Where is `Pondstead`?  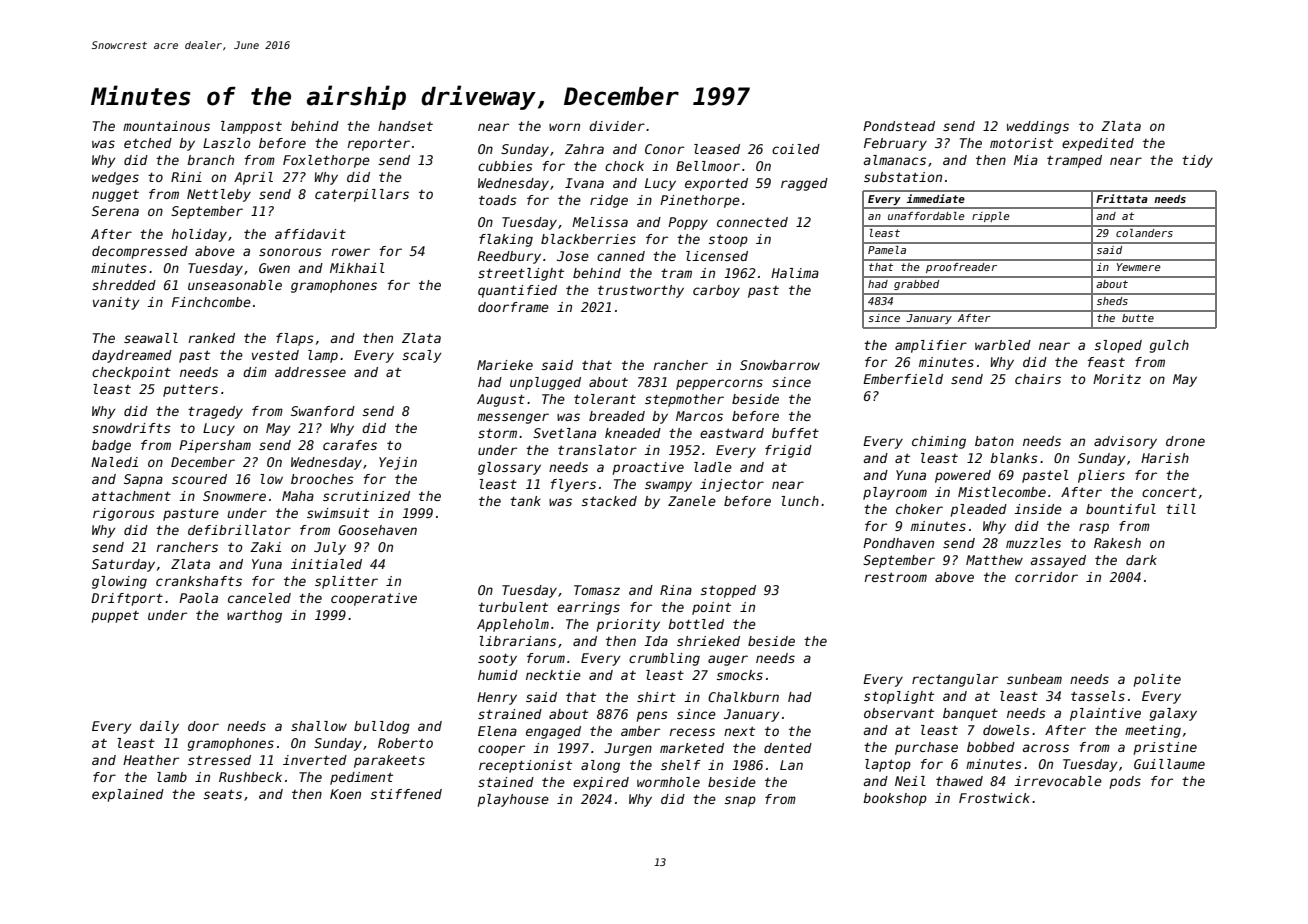
Pondstead is located at coordinates (899, 126).
